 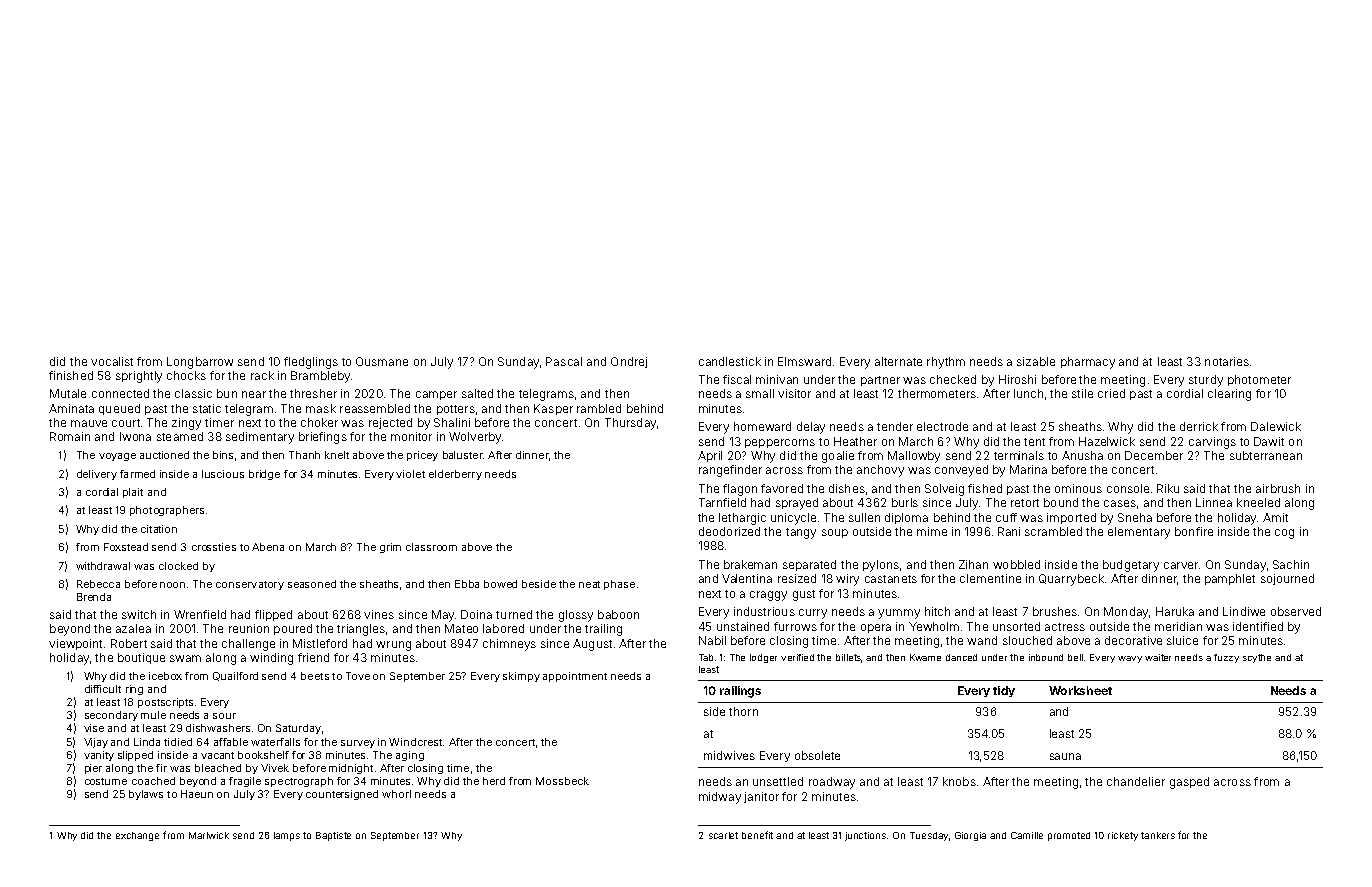 What do you see at coordinates (743, 626) in the screenshot?
I see `unstained` at bounding box center [743, 626].
